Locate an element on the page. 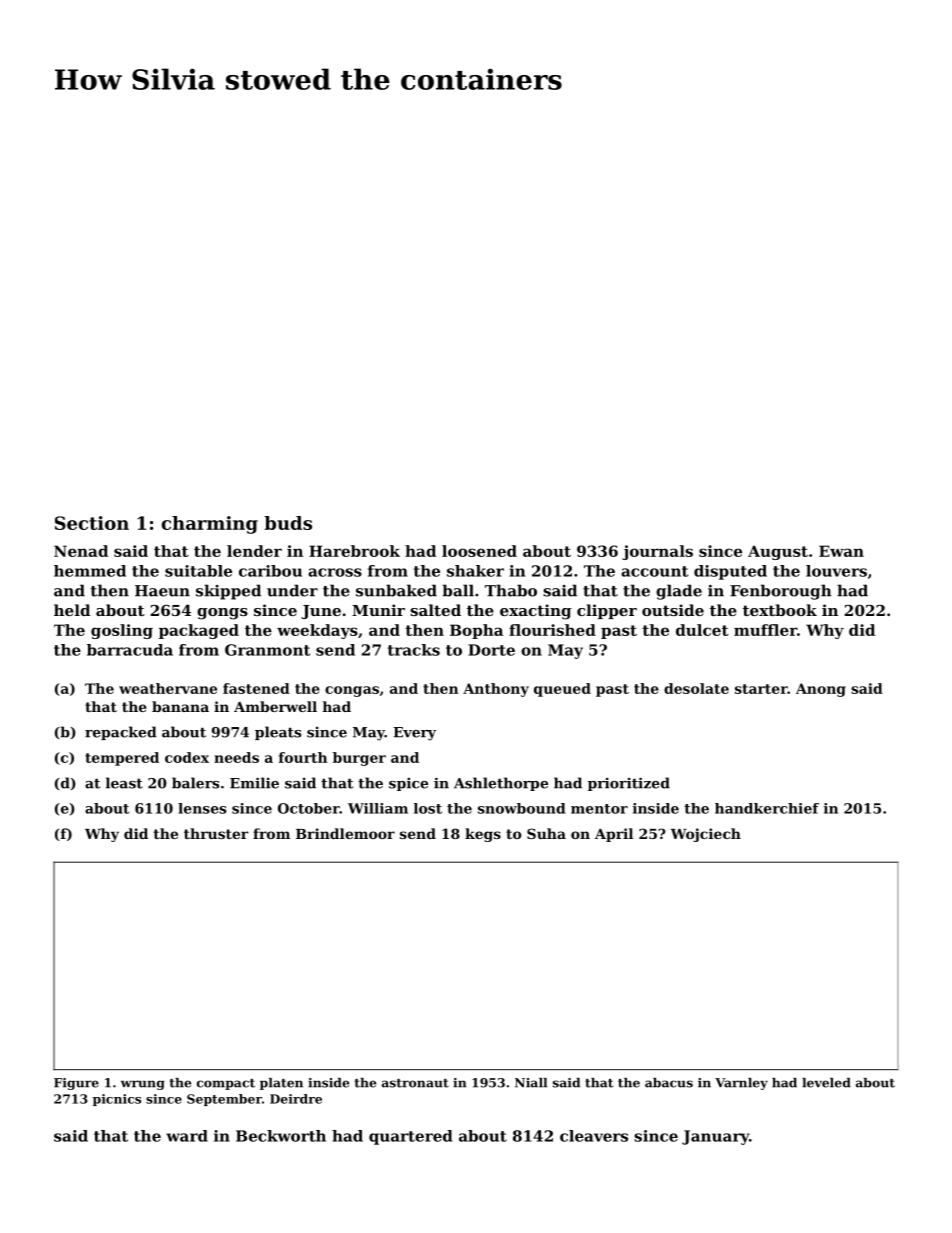 Image resolution: width=952 pixels, height=1233 pixels. Figure is located at coordinates (76, 1084).
